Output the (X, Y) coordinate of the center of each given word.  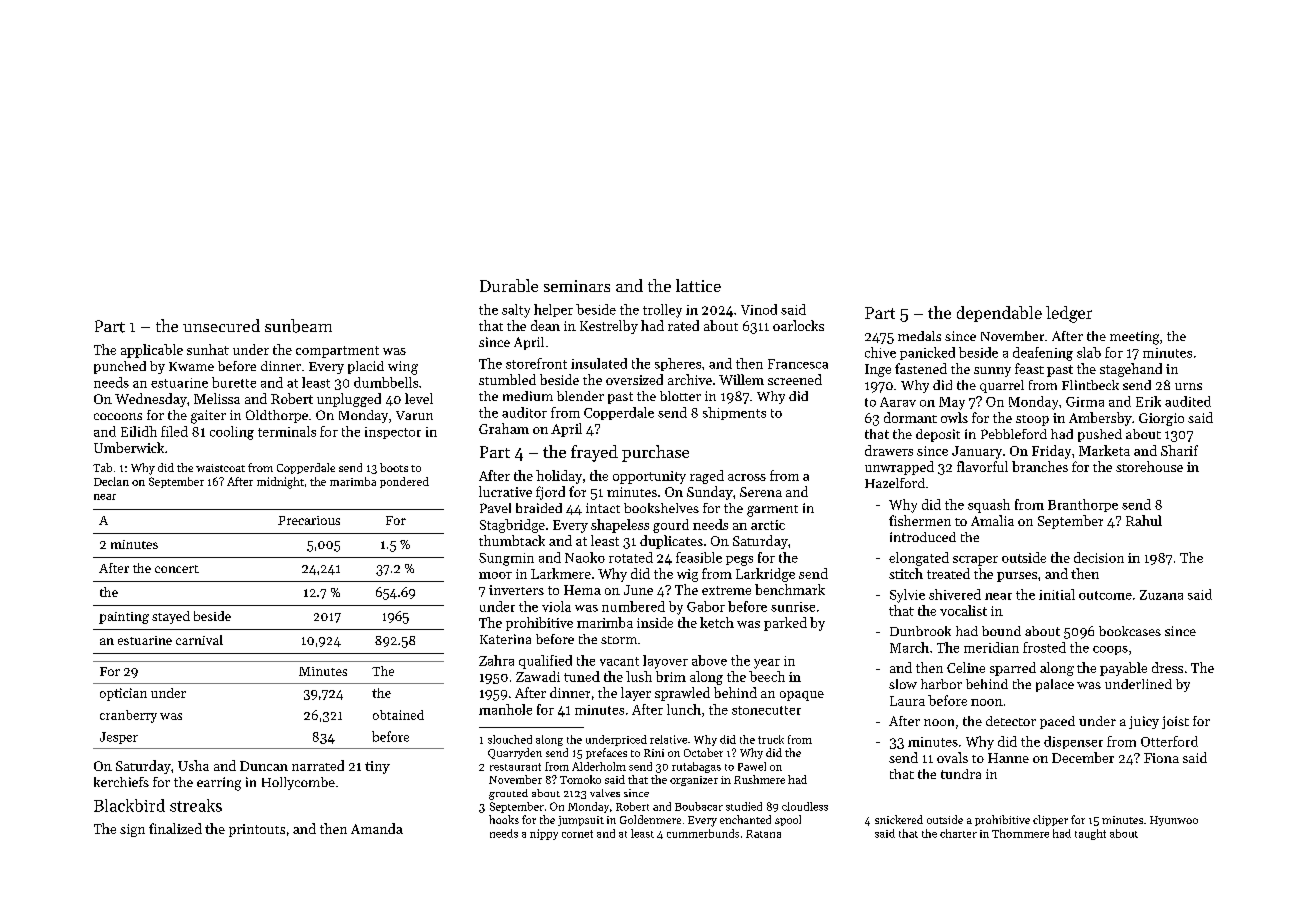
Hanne (1008, 758)
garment (772, 511)
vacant (619, 661)
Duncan (264, 766)
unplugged (349, 400)
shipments (734, 413)
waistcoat (220, 468)
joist (1175, 722)
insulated (599, 363)
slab (1089, 352)
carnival (199, 640)
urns (1188, 386)
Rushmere (759, 779)
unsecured (221, 325)
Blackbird (129, 805)
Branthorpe (1083, 505)
